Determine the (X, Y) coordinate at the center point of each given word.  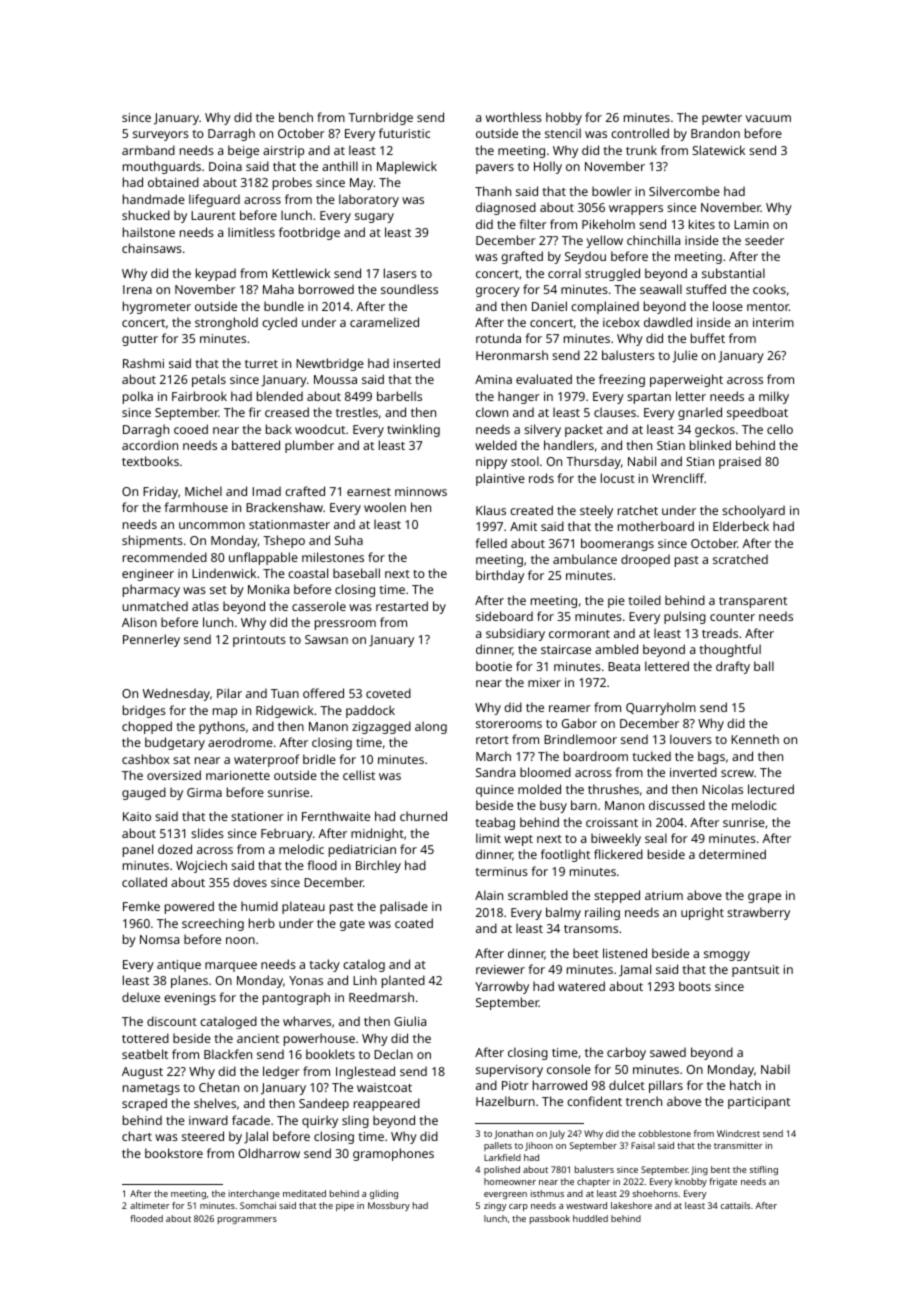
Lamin (751, 224)
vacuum (768, 118)
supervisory (509, 1071)
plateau (303, 907)
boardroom (596, 756)
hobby (564, 118)
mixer (544, 682)
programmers (247, 1220)
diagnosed (506, 208)
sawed (668, 1052)
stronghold (226, 323)
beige (243, 151)
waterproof (266, 760)
